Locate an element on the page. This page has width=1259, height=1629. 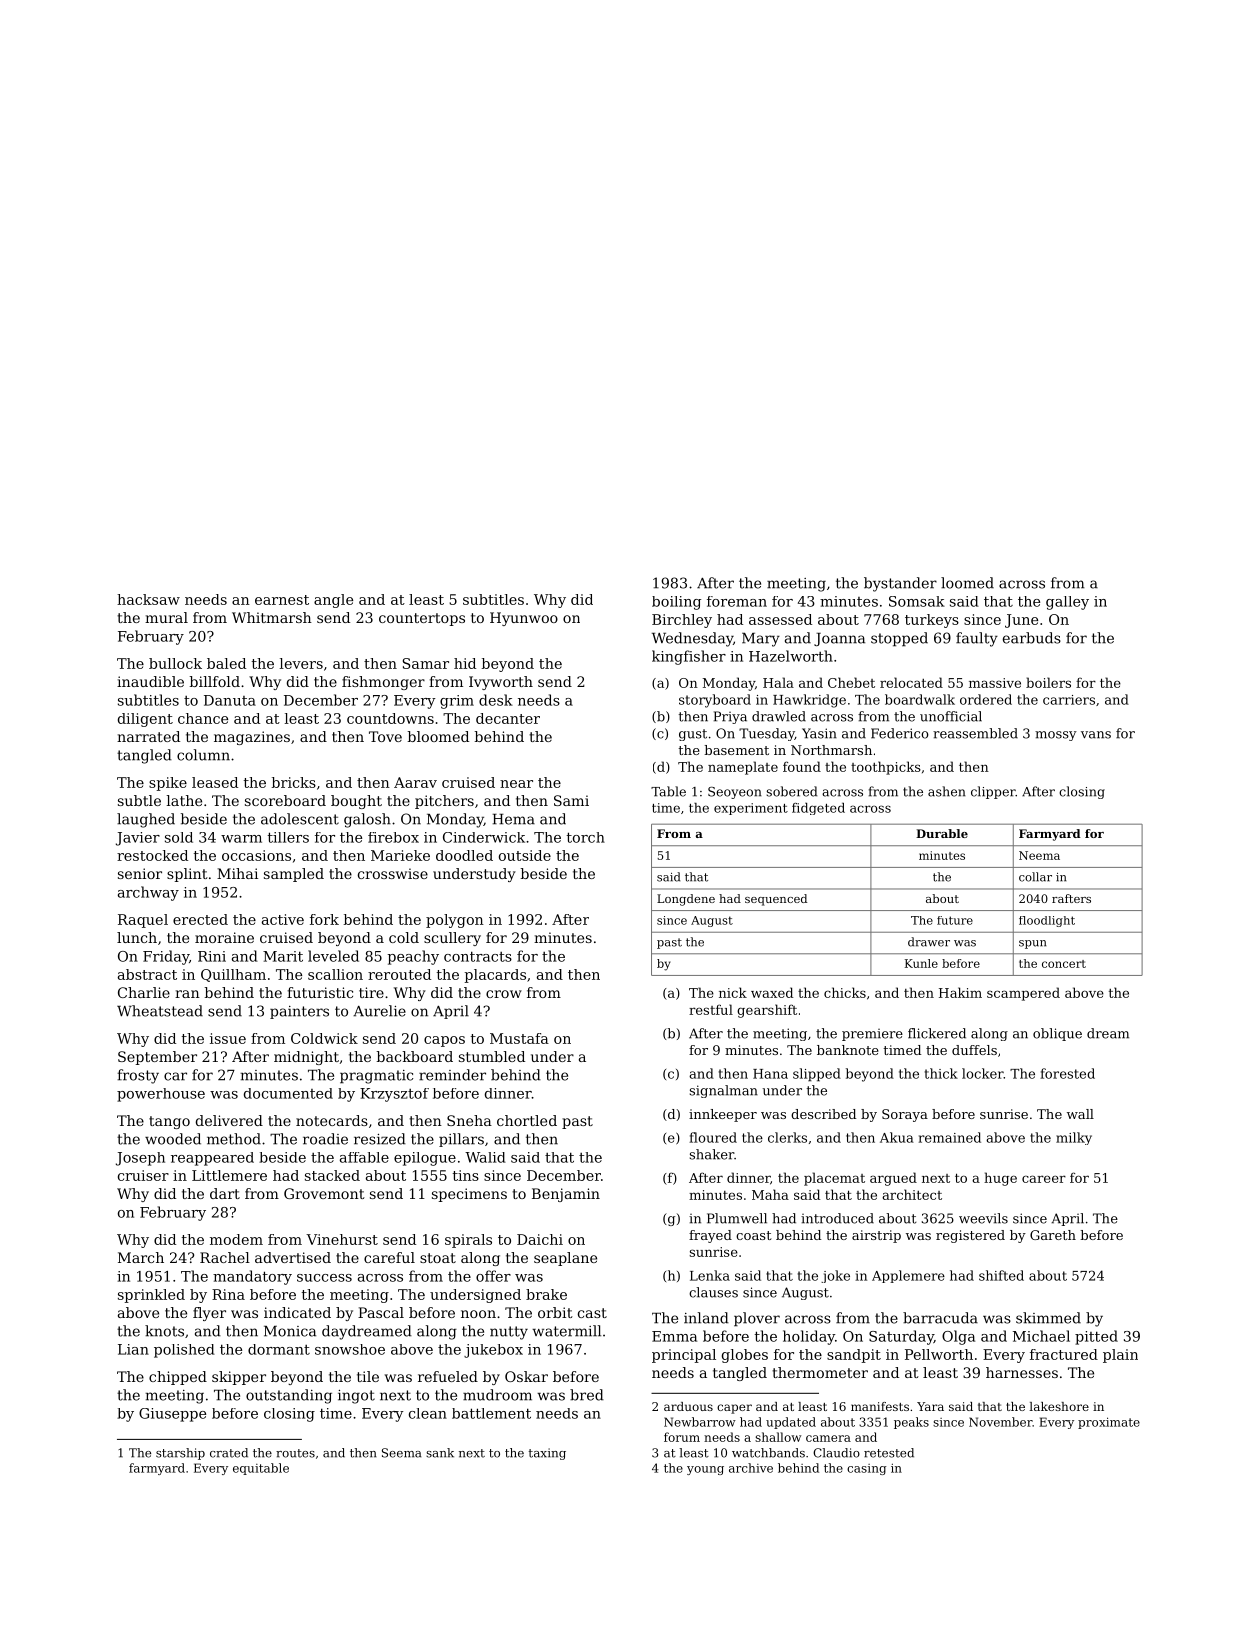
galley is located at coordinates (1067, 603).
